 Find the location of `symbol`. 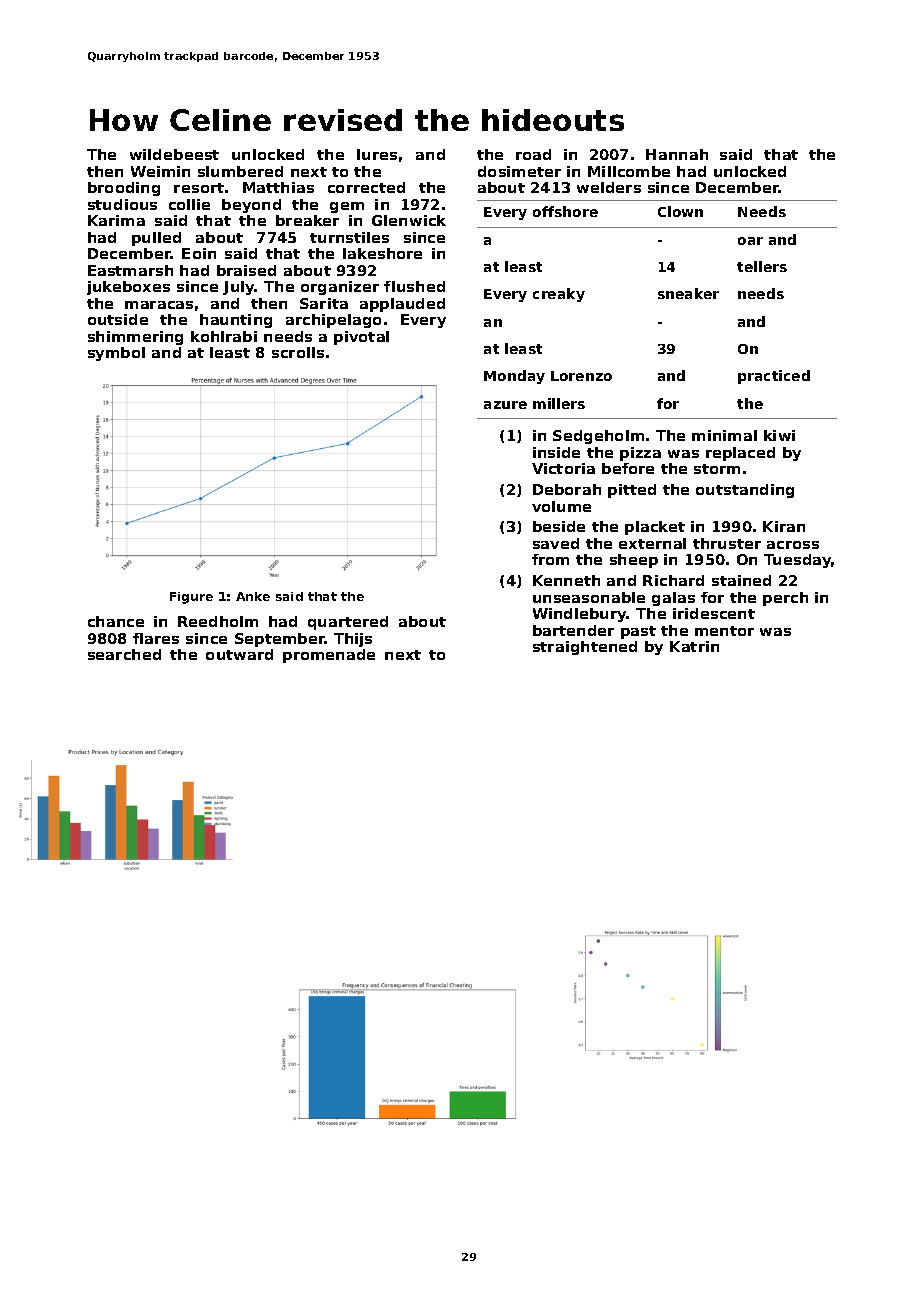

symbol is located at coordinates (116, 354).
